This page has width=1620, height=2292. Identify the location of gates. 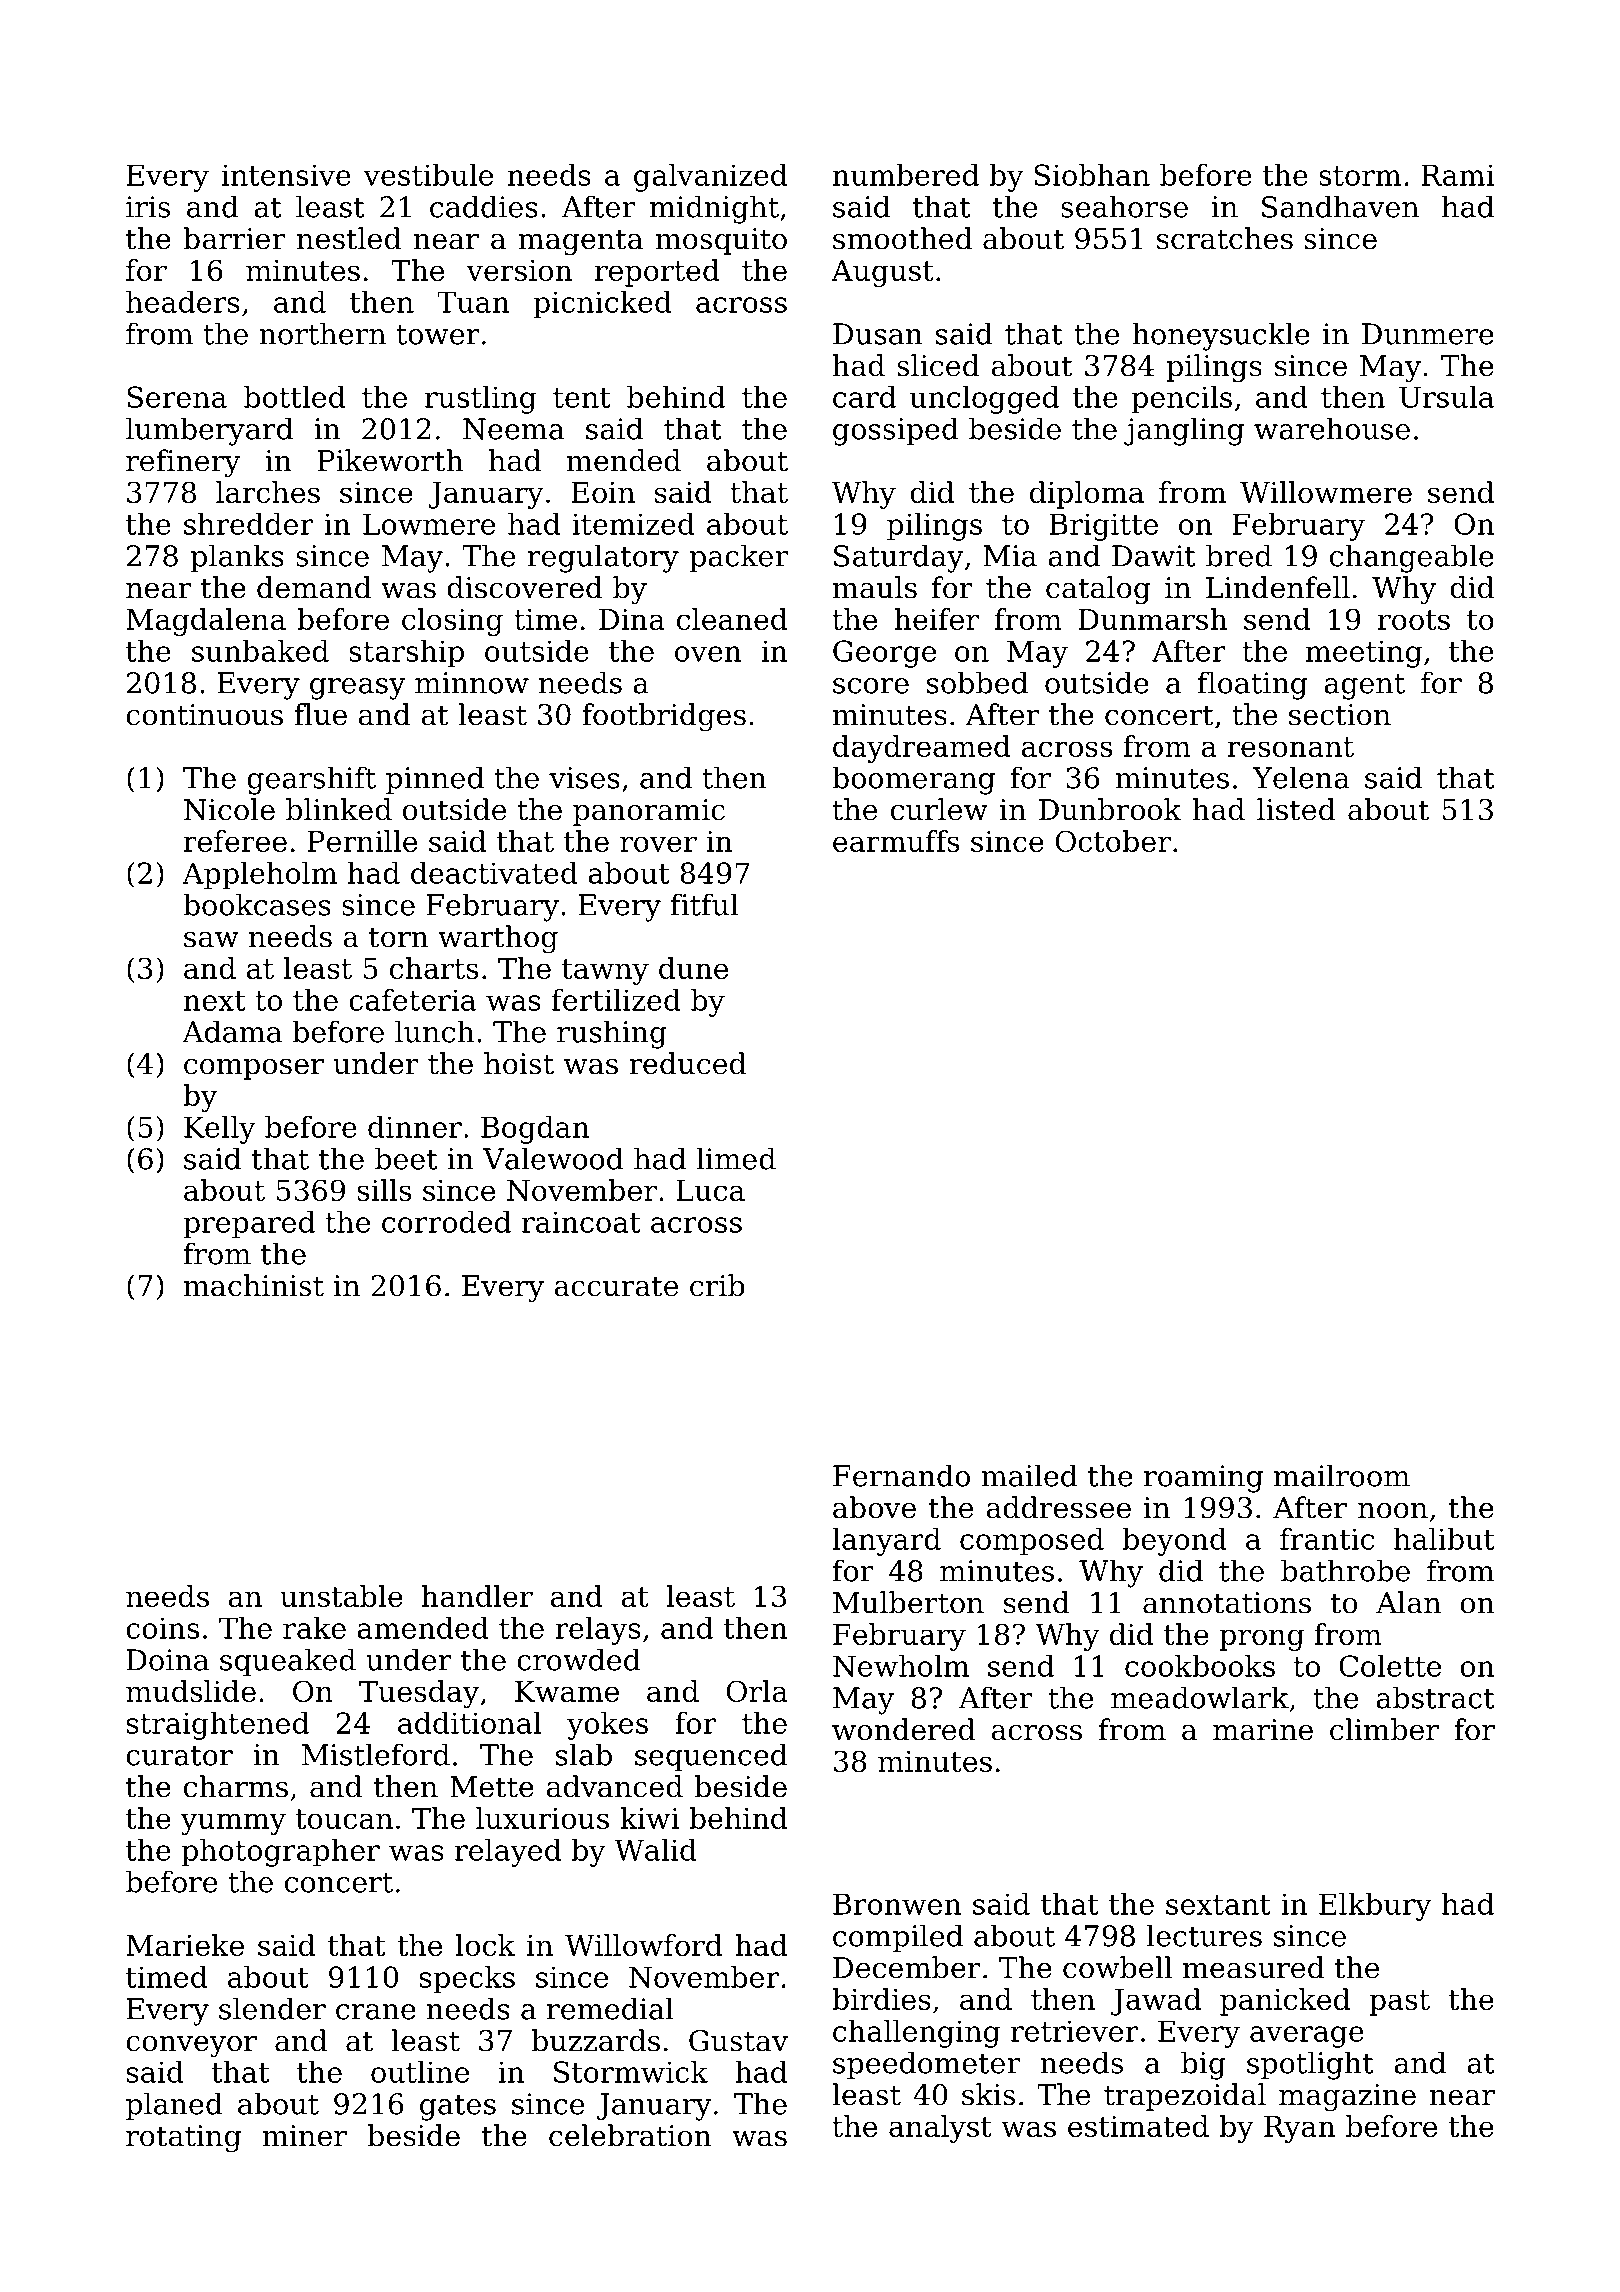
(458, 2108).
